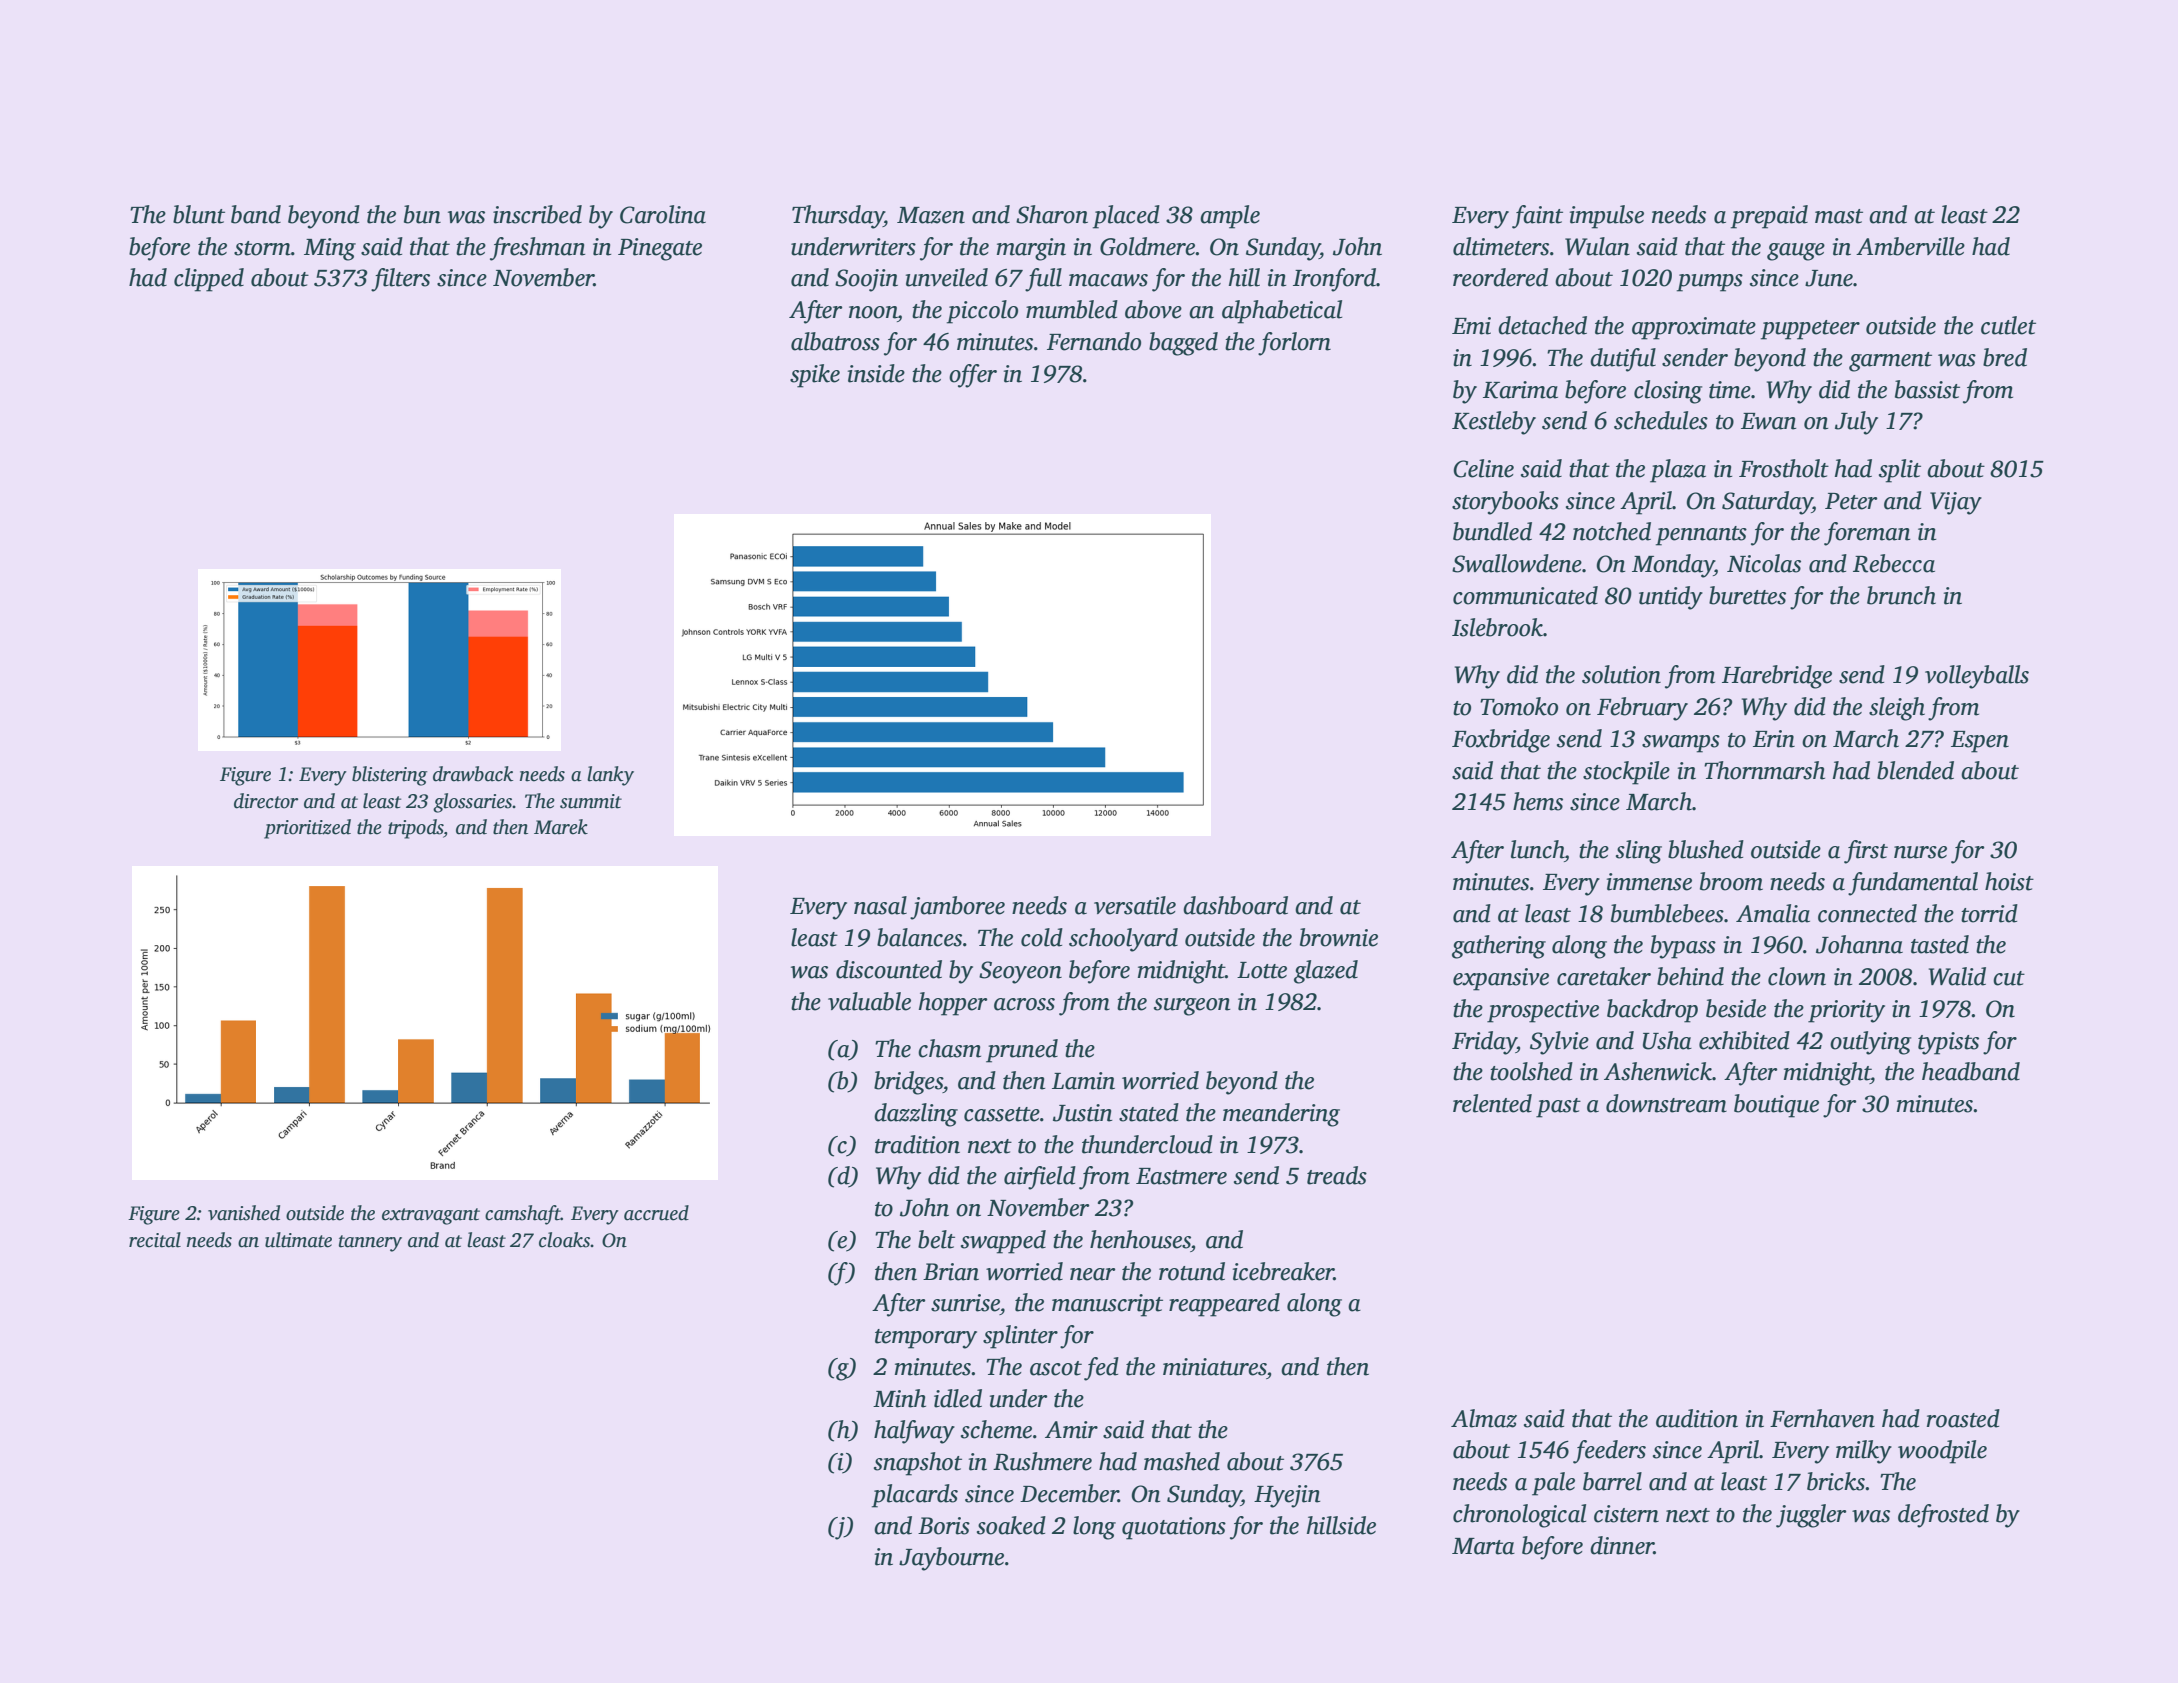 The image size is (2178, 1683). Describe the element at coordinates (656, 1213) in the document. I see `accrued` at that location.
